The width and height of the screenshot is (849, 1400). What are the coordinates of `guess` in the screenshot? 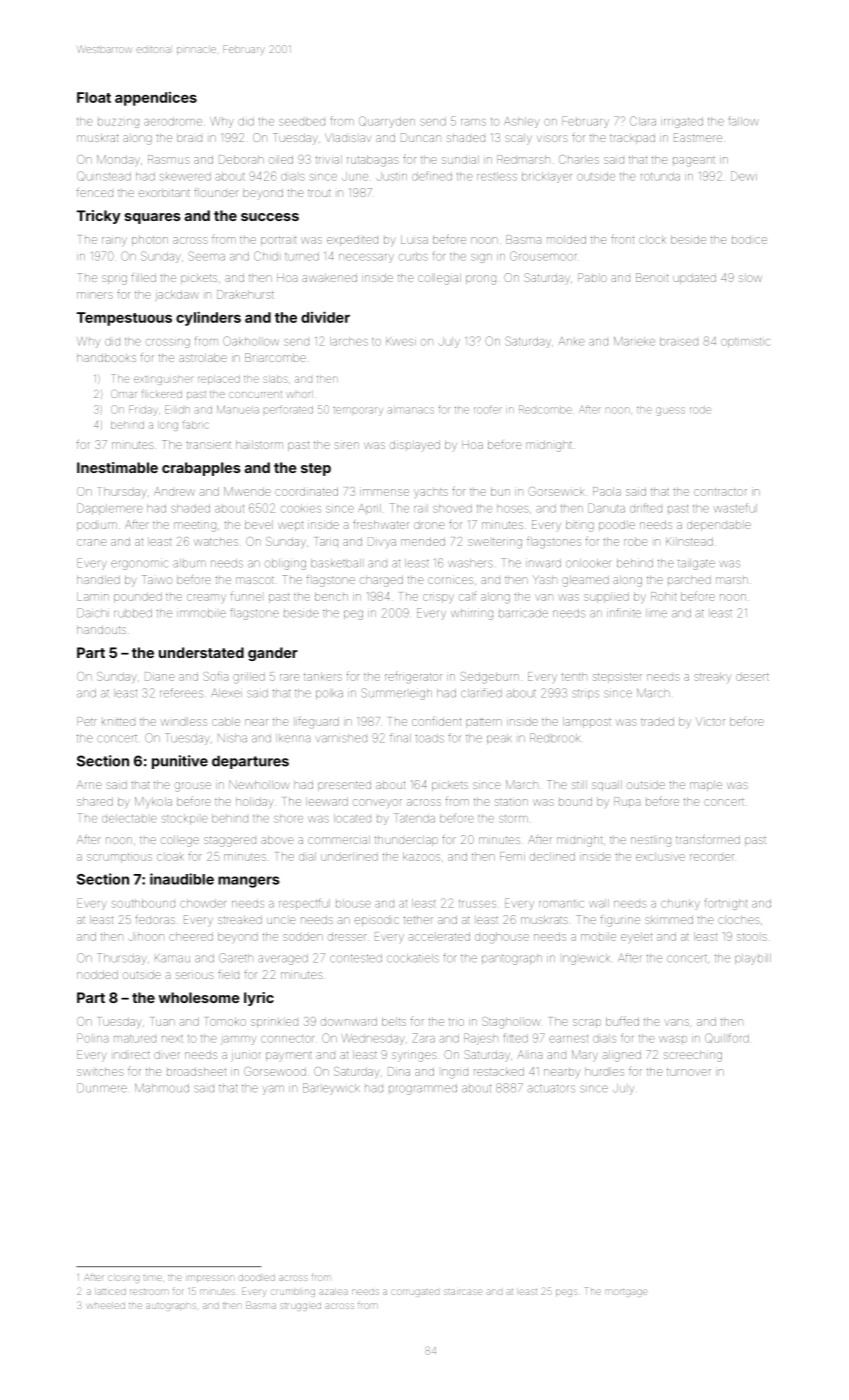 It's located at (670, 411).
